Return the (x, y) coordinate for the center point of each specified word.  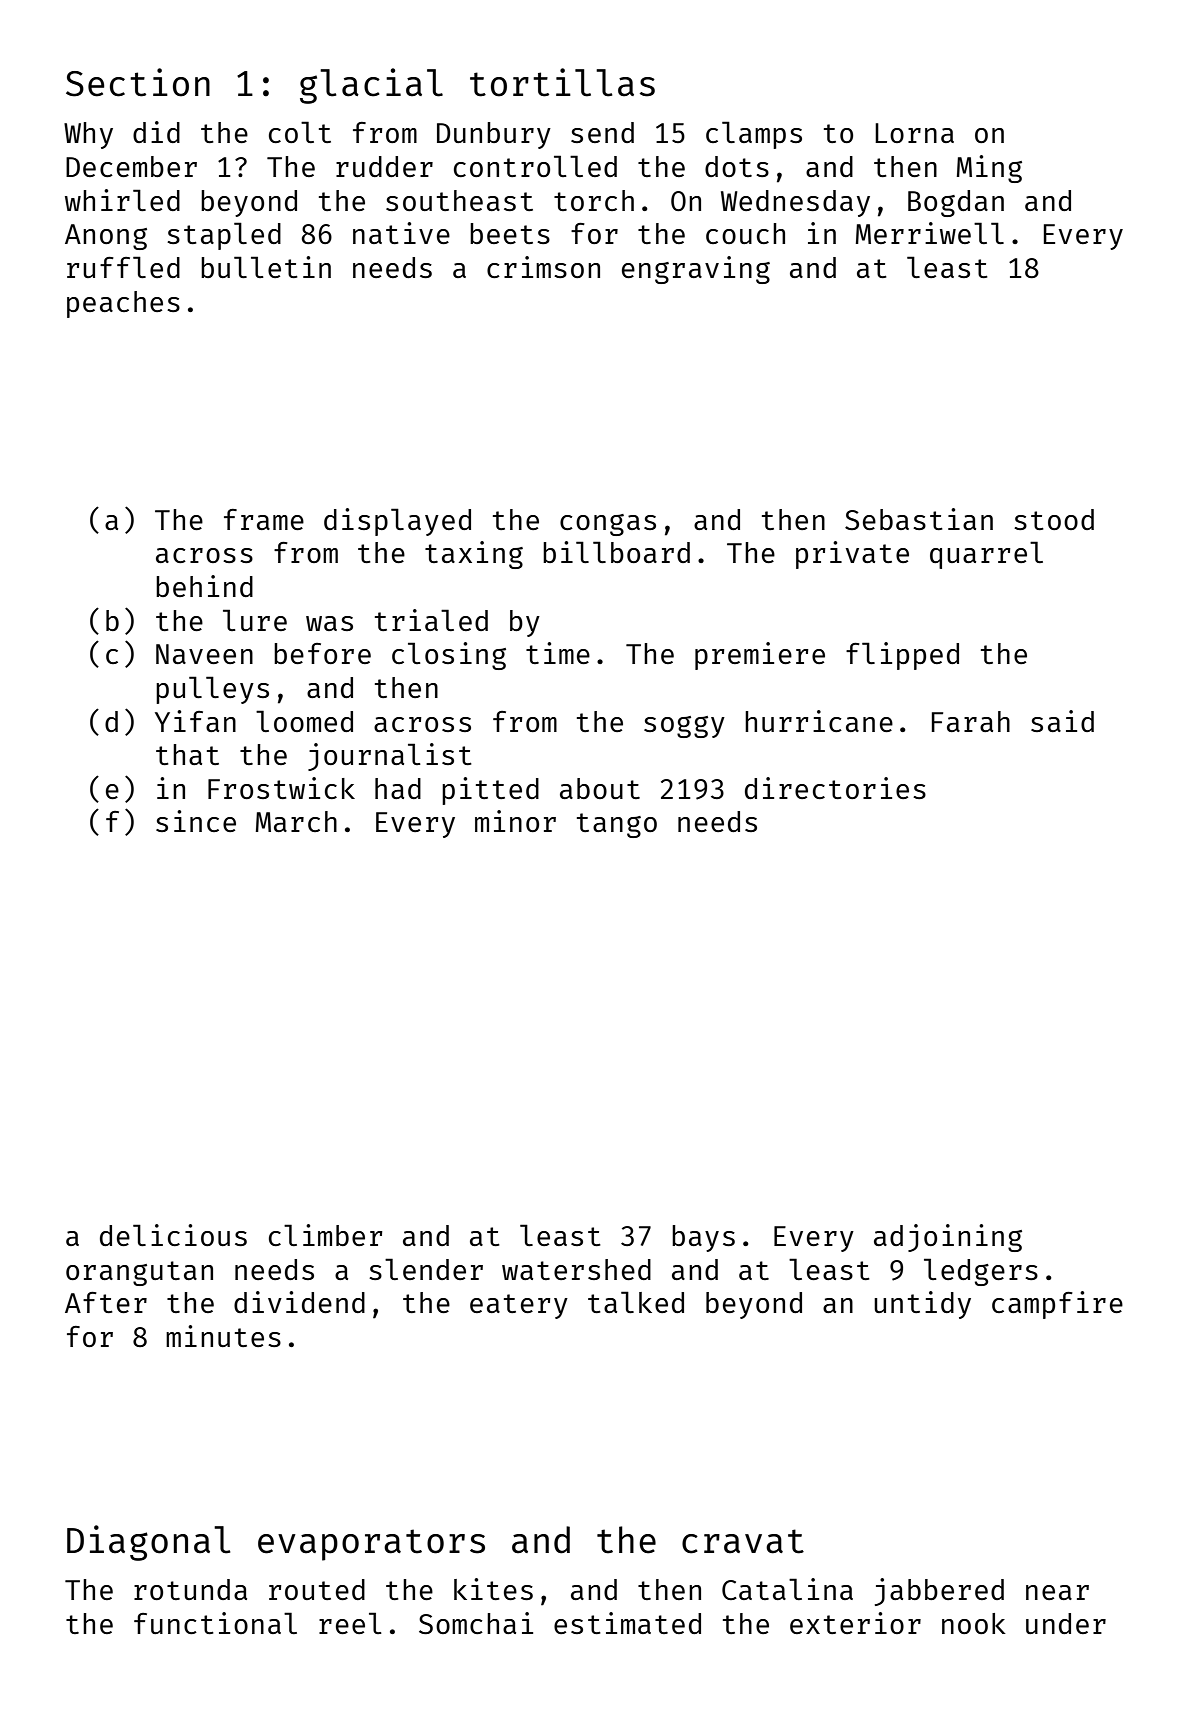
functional (215, 1623)
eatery (519, 1306)
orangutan (139, 1273)
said (1062, 721)
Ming (989, 169)
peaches (123, 304)
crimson (543, 267)
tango (617, 825)
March (296, 821)
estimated (627, 1623)
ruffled (123, 267)
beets (510, 233)
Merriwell (930, 233)
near (1057, 1592)
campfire (1057, 1305)
